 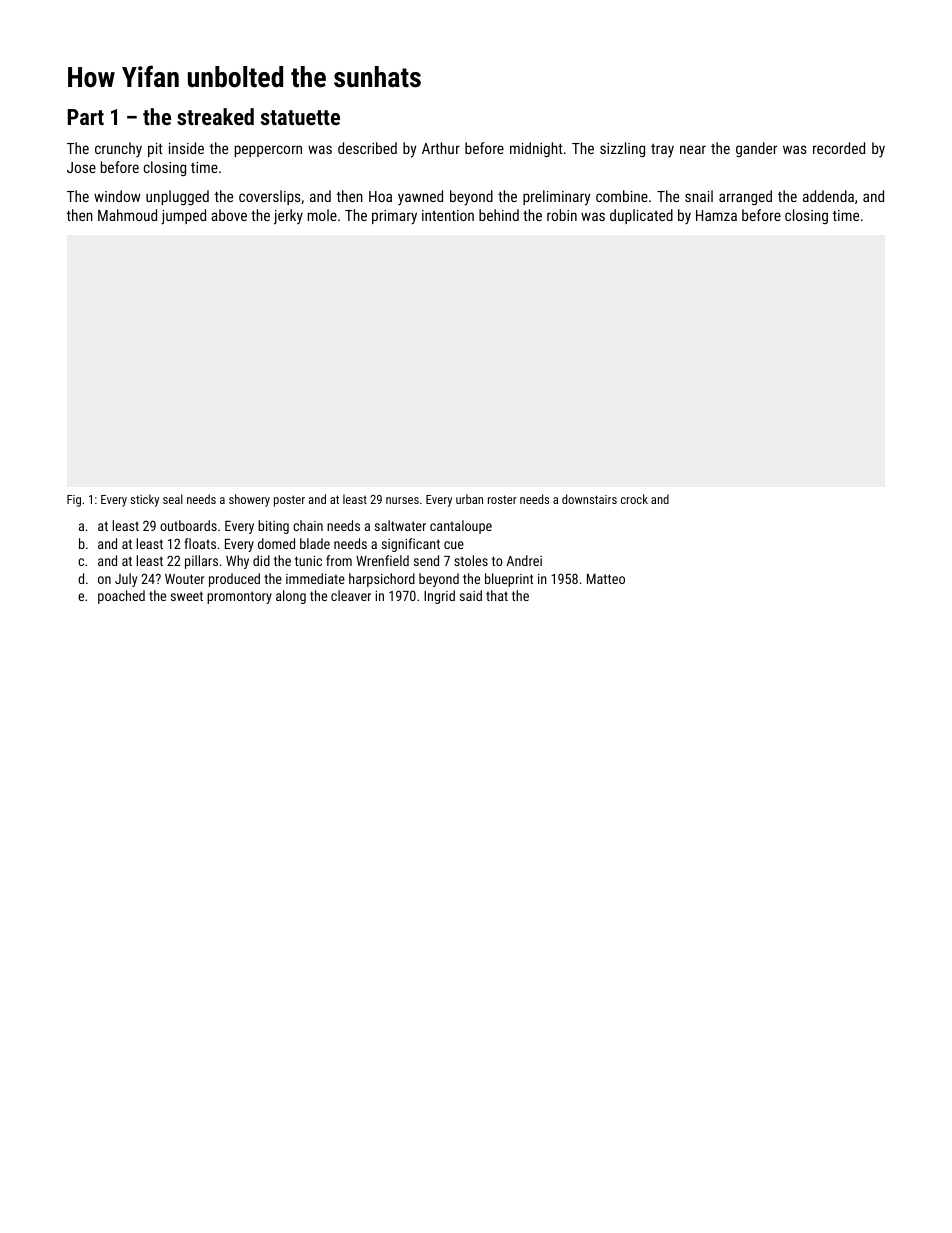 I want to click on Arthur, so click(x=441, y=148).
